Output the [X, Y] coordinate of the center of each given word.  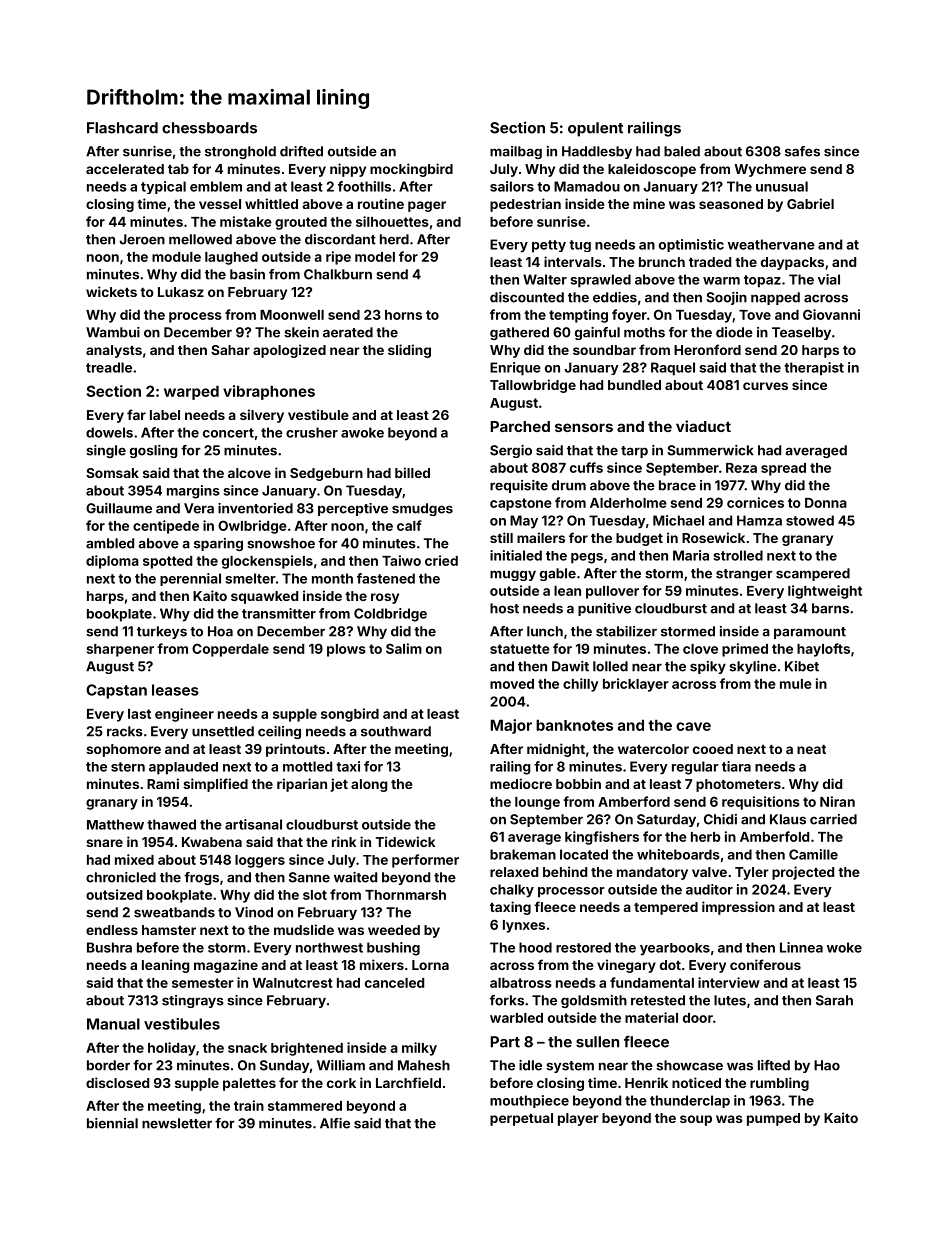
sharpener [120, 650]
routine [381, 203]
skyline [753, 667]
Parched [520, 426]
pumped [773, 1119]
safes [802, 151]
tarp [634, 452]
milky [419, 1049]
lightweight [825, 592]
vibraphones [269, 392]
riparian [302, 785]
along [369, 785]
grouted [301, 223]
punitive [604, 609]
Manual [113, 1024]
